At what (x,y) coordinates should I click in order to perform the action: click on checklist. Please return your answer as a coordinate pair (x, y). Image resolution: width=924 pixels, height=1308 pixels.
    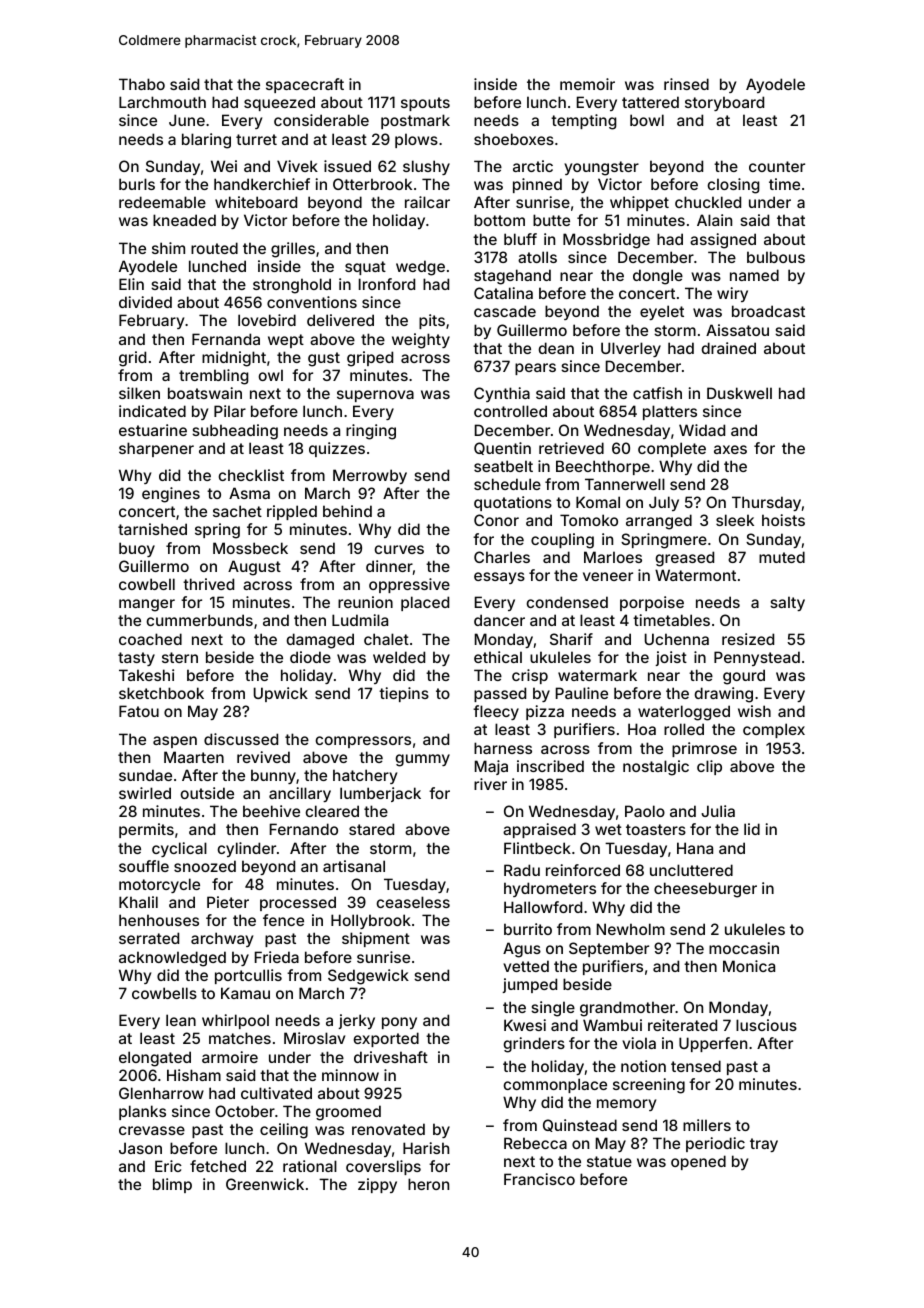
    Looking at the image, I should click on (251, 475).
